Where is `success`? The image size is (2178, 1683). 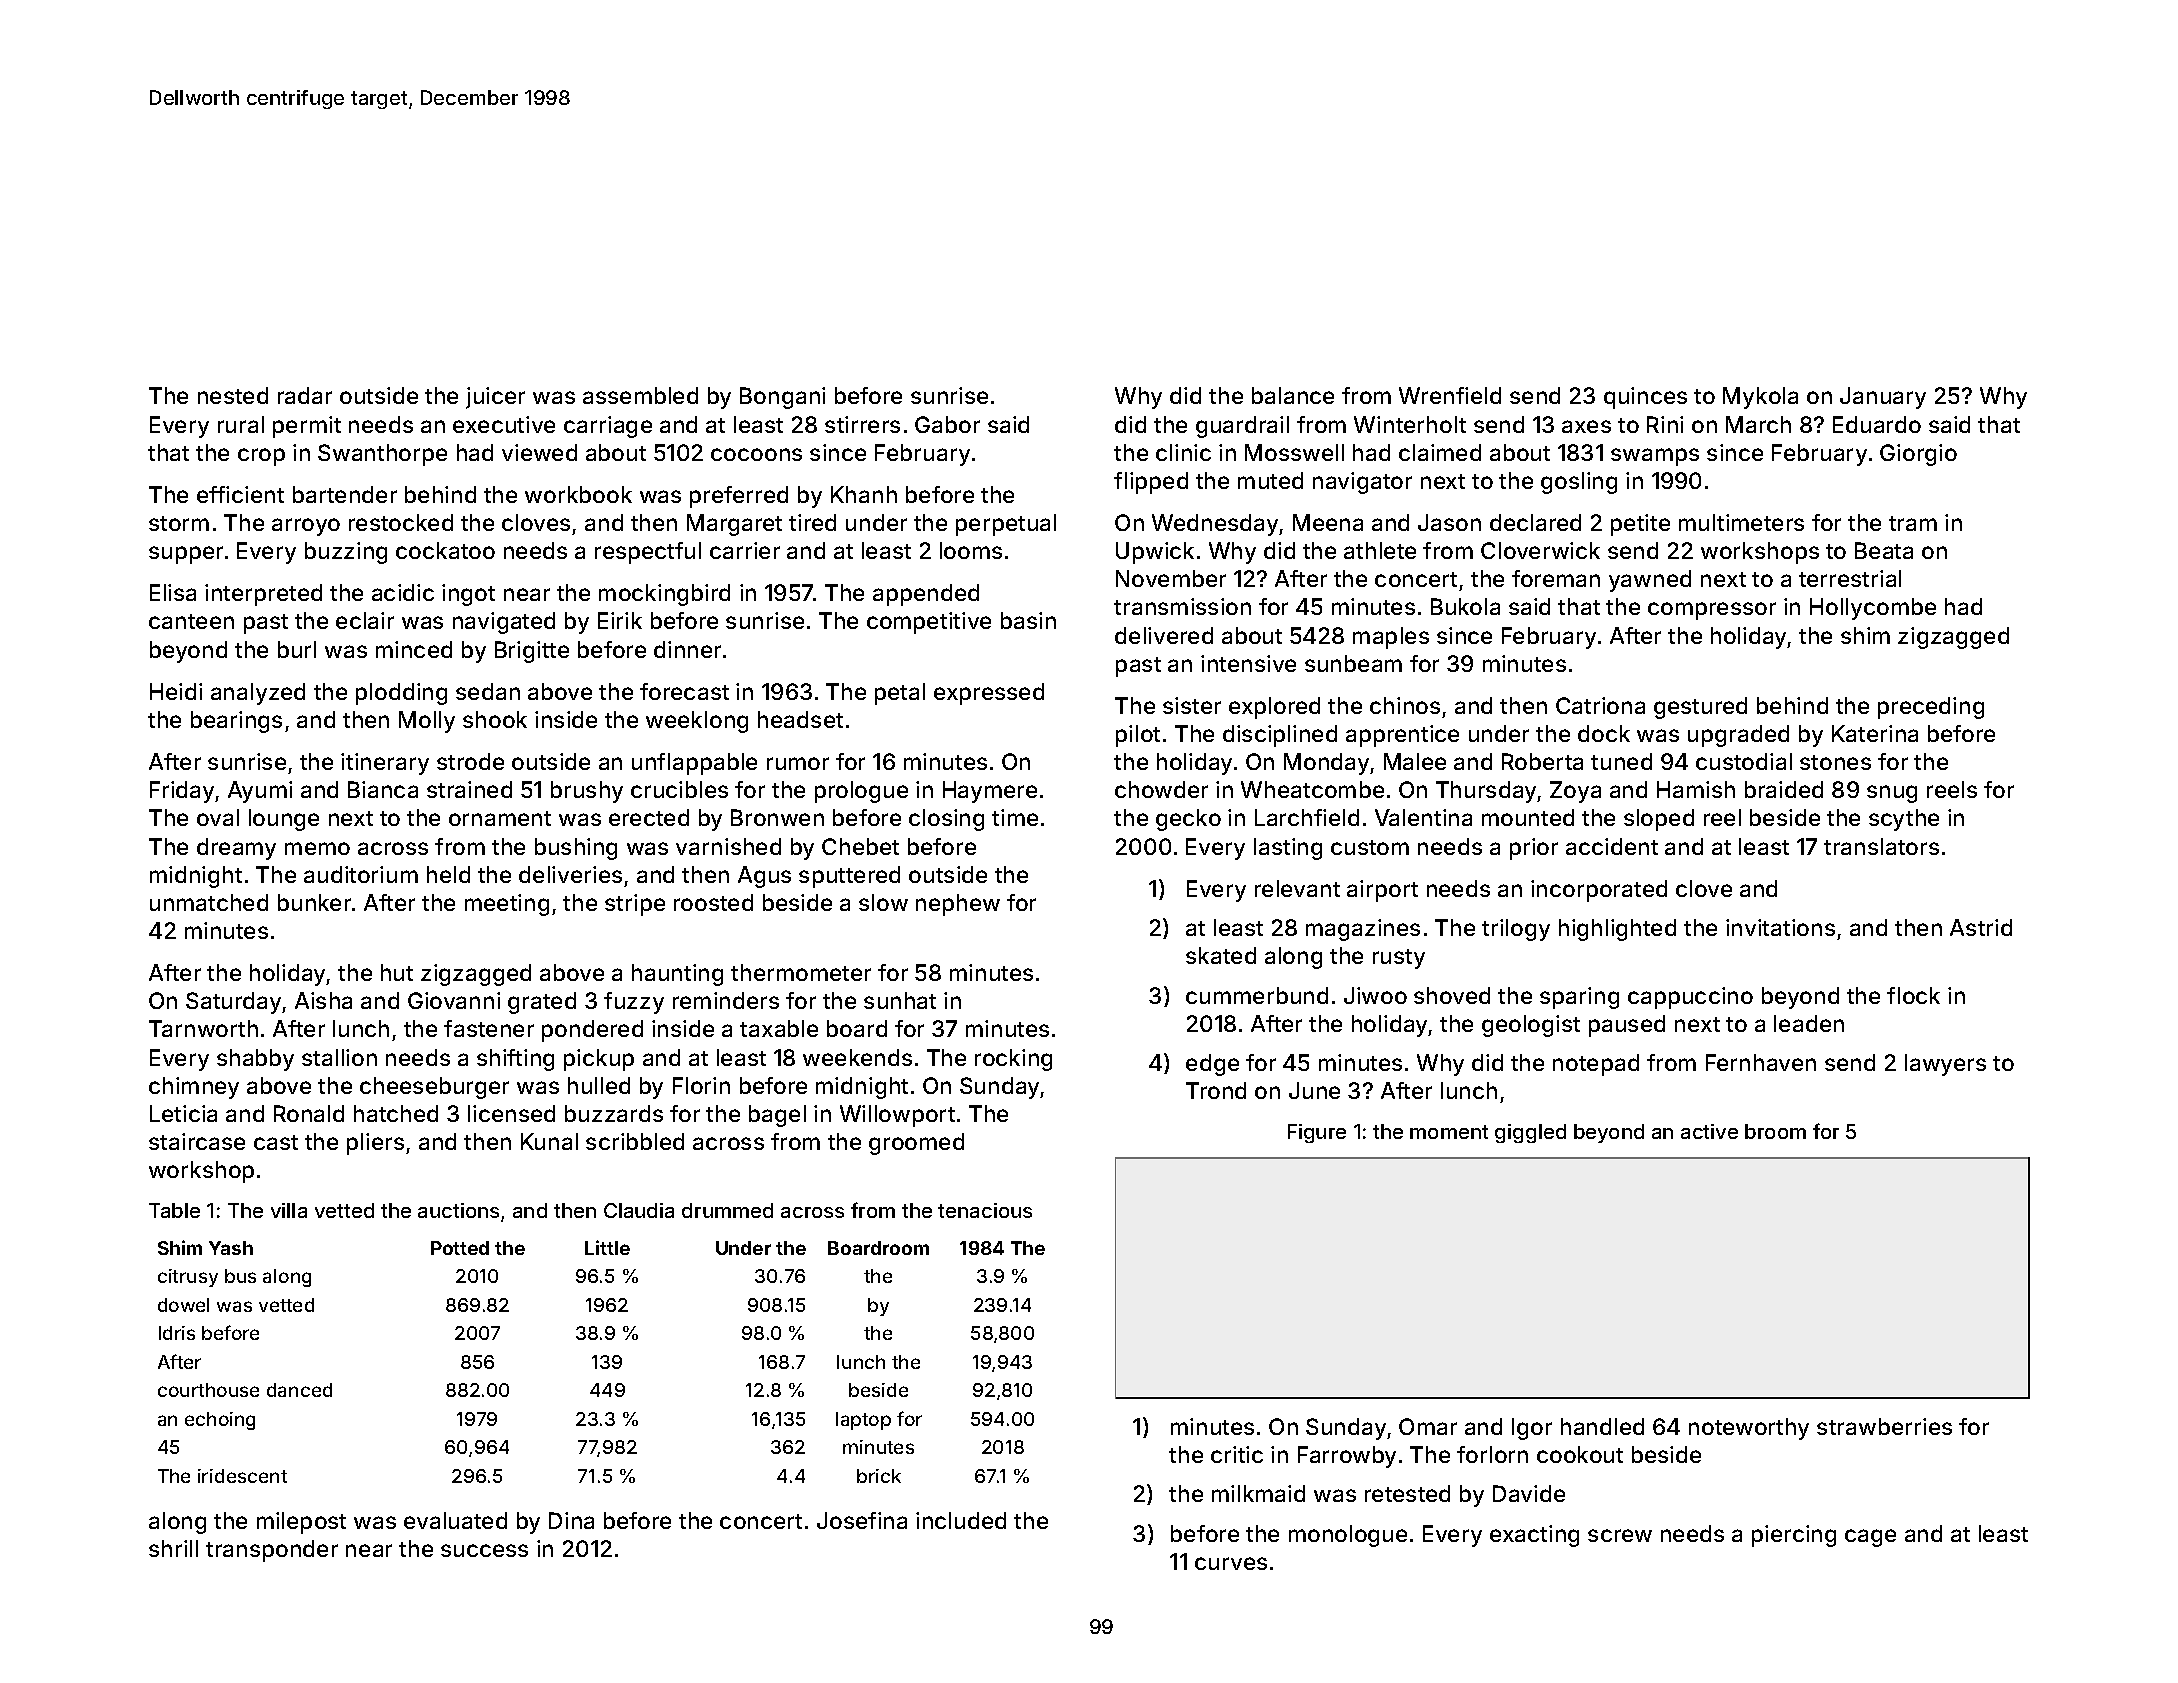 success is located at coordinates (484, 1550).
